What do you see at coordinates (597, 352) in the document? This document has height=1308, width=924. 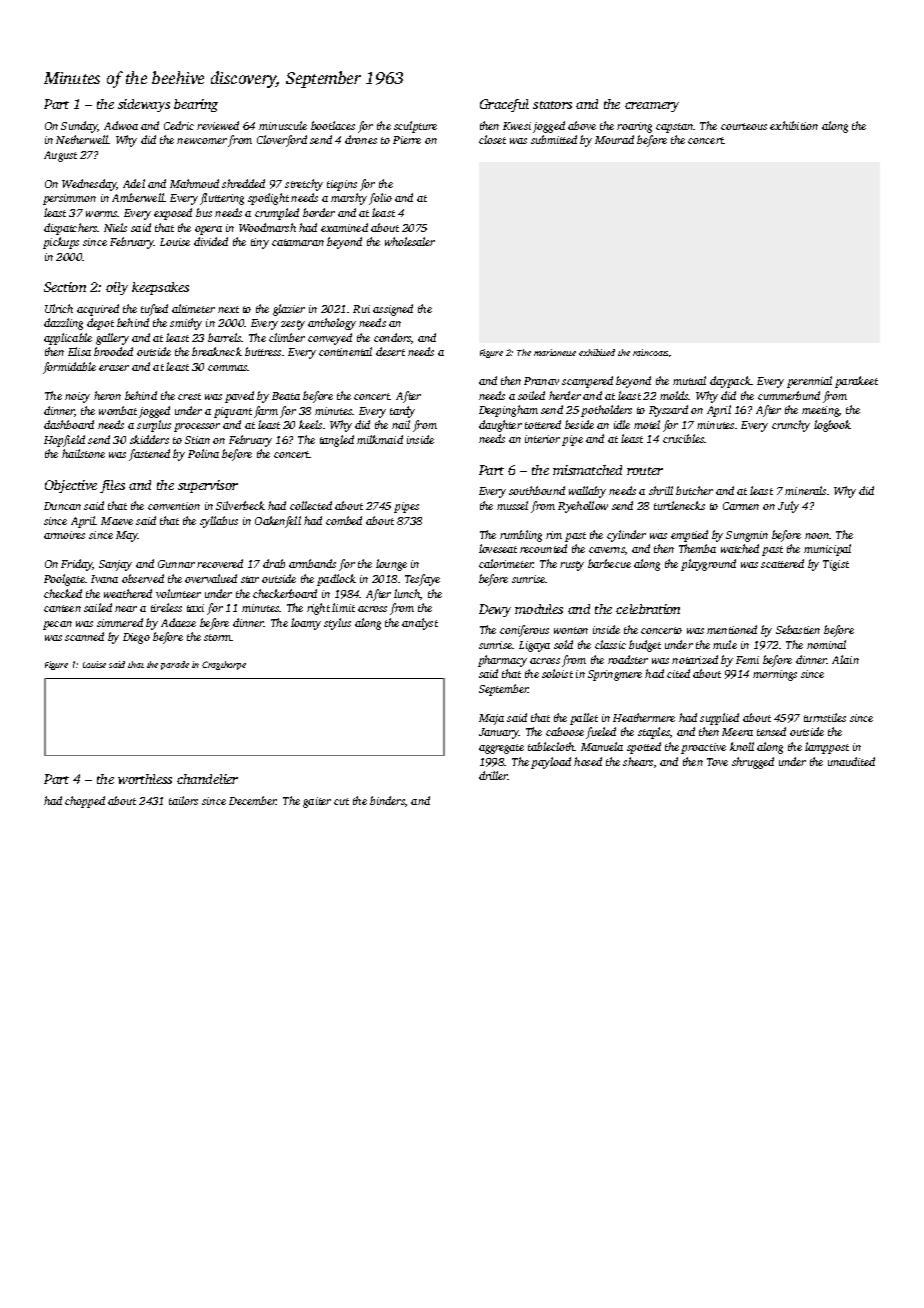 I see `exhibited` at bounding box center [597, 352].
